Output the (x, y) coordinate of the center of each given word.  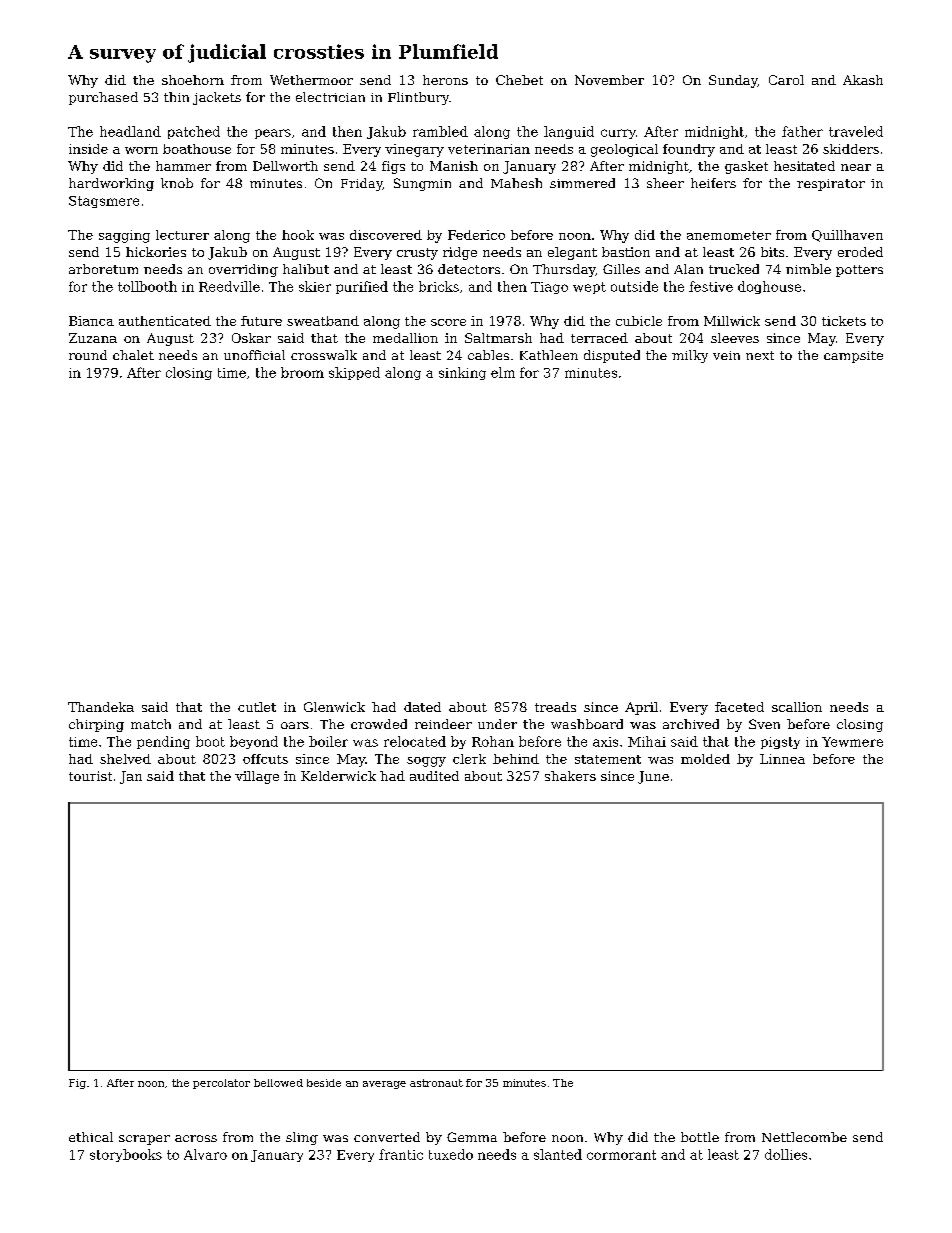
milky (690, 356)
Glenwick (334, 707)
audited (434, 776)
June (653, 777)
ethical (91, 1137)
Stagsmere (104, 202)
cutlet (257, 707)
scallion (797, 707)
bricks (439, 286)
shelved (125, 759)
